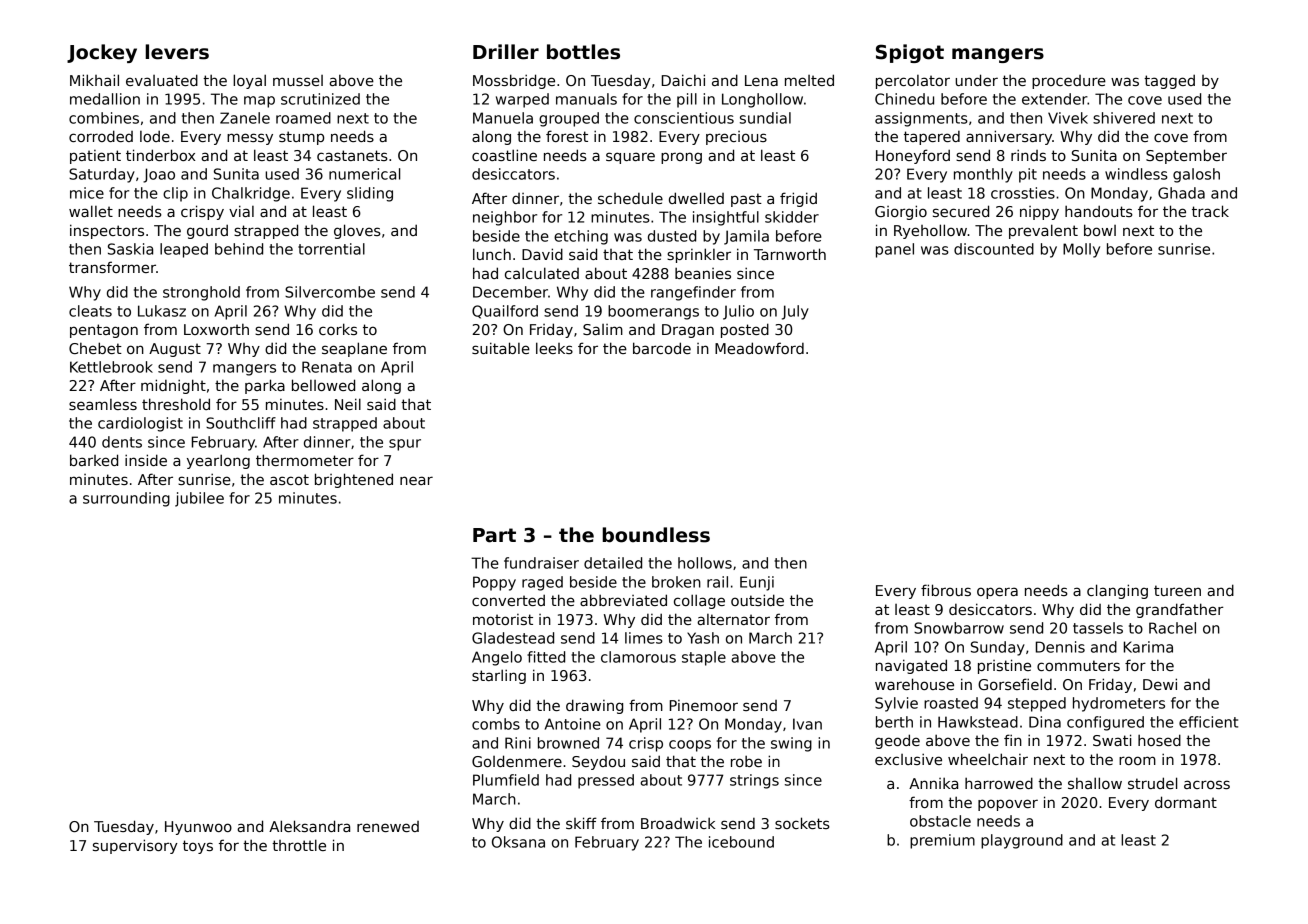  What do you see at coordinates (741, 842) in the document?
I see `icebound` at bounding box center [741, 842].
